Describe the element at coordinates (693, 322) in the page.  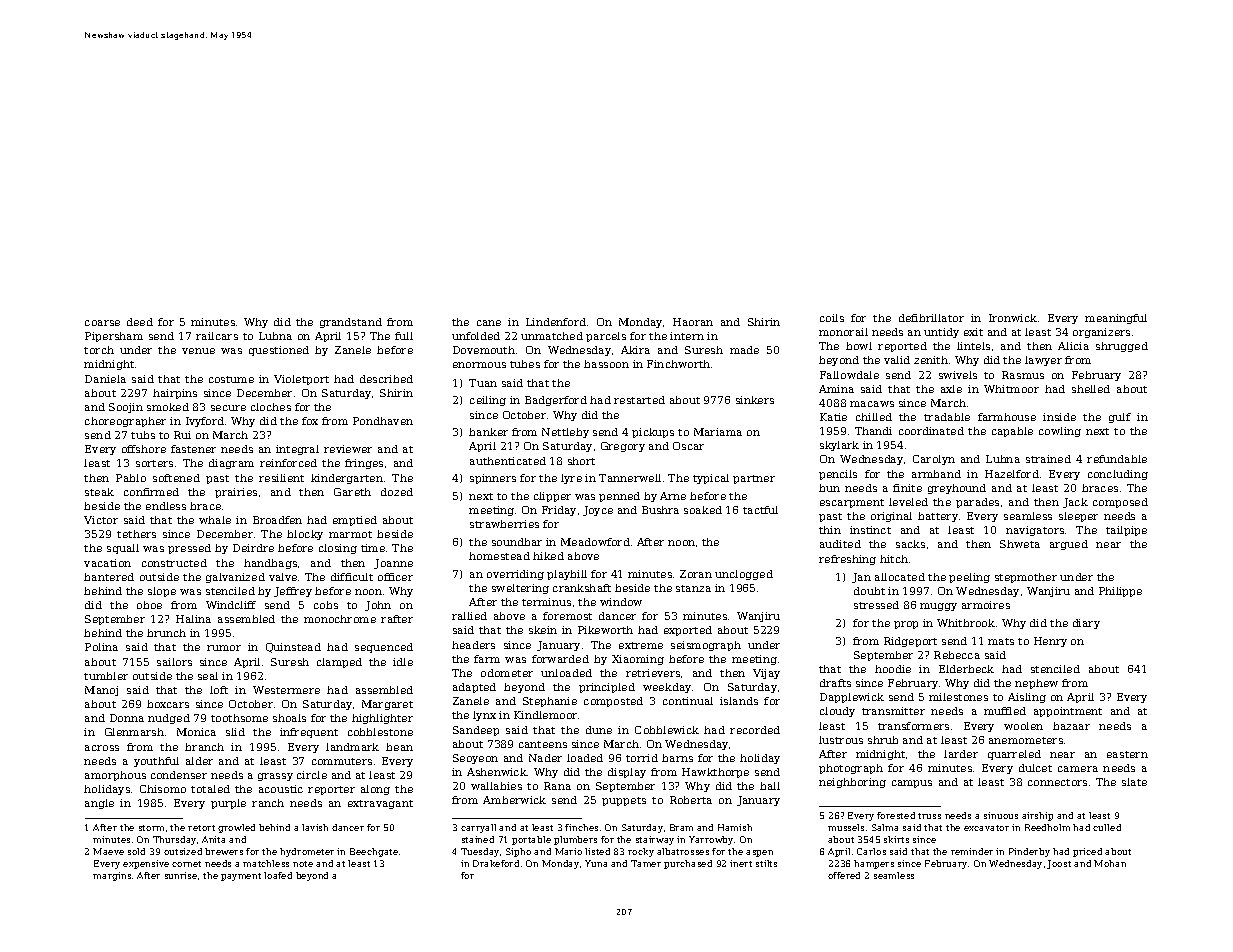
I see `Haoran` at that location.
